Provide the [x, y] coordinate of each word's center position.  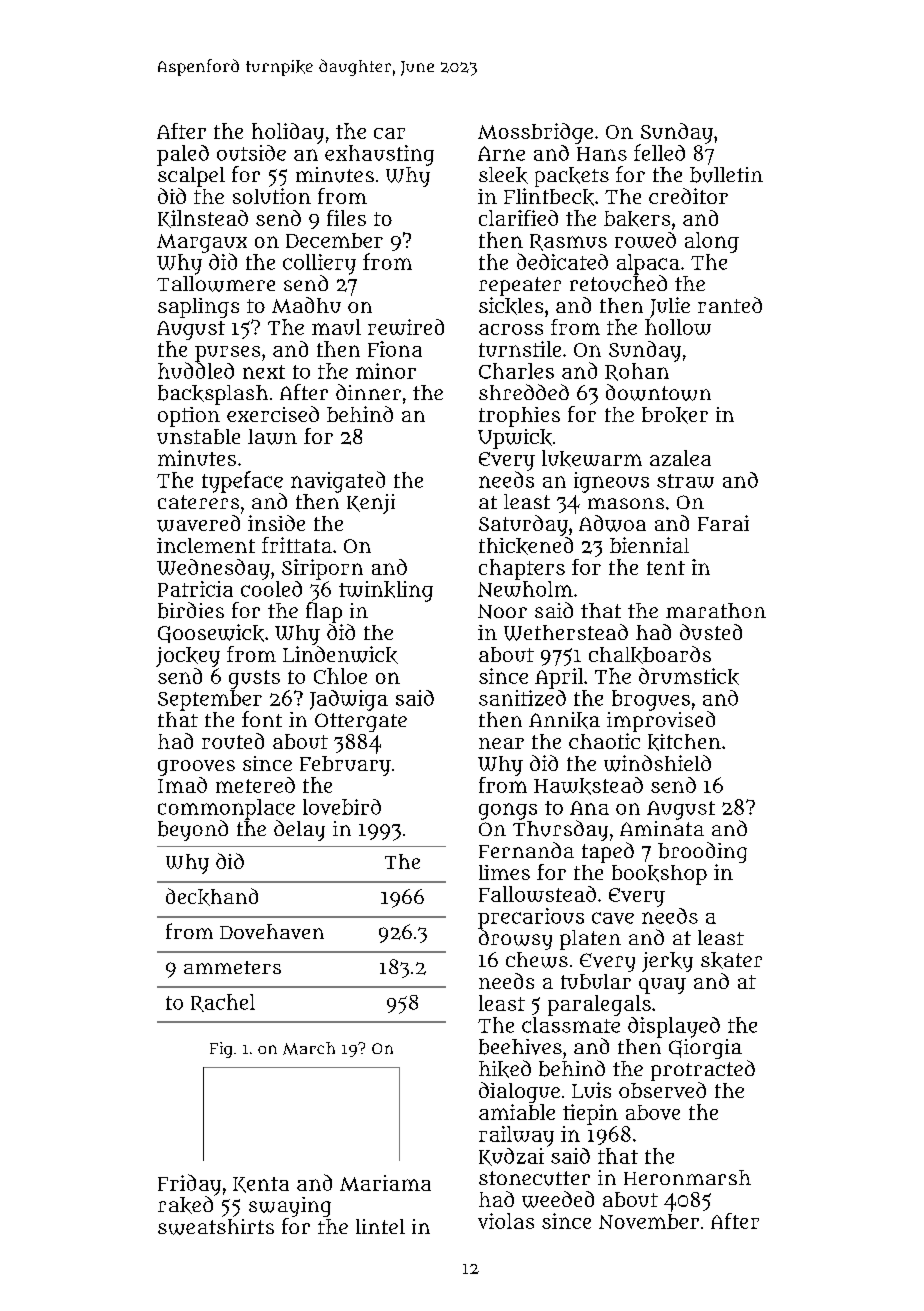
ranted [730, 305]
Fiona [395, 349]
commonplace [226, 809]
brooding [702, 852]
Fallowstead [537, 894]
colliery [319, 264]
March [309, 1048]
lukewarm [592, 458]
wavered [198, 523]
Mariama [385, 1183]
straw [685, 481]
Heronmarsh [687, 1177]
